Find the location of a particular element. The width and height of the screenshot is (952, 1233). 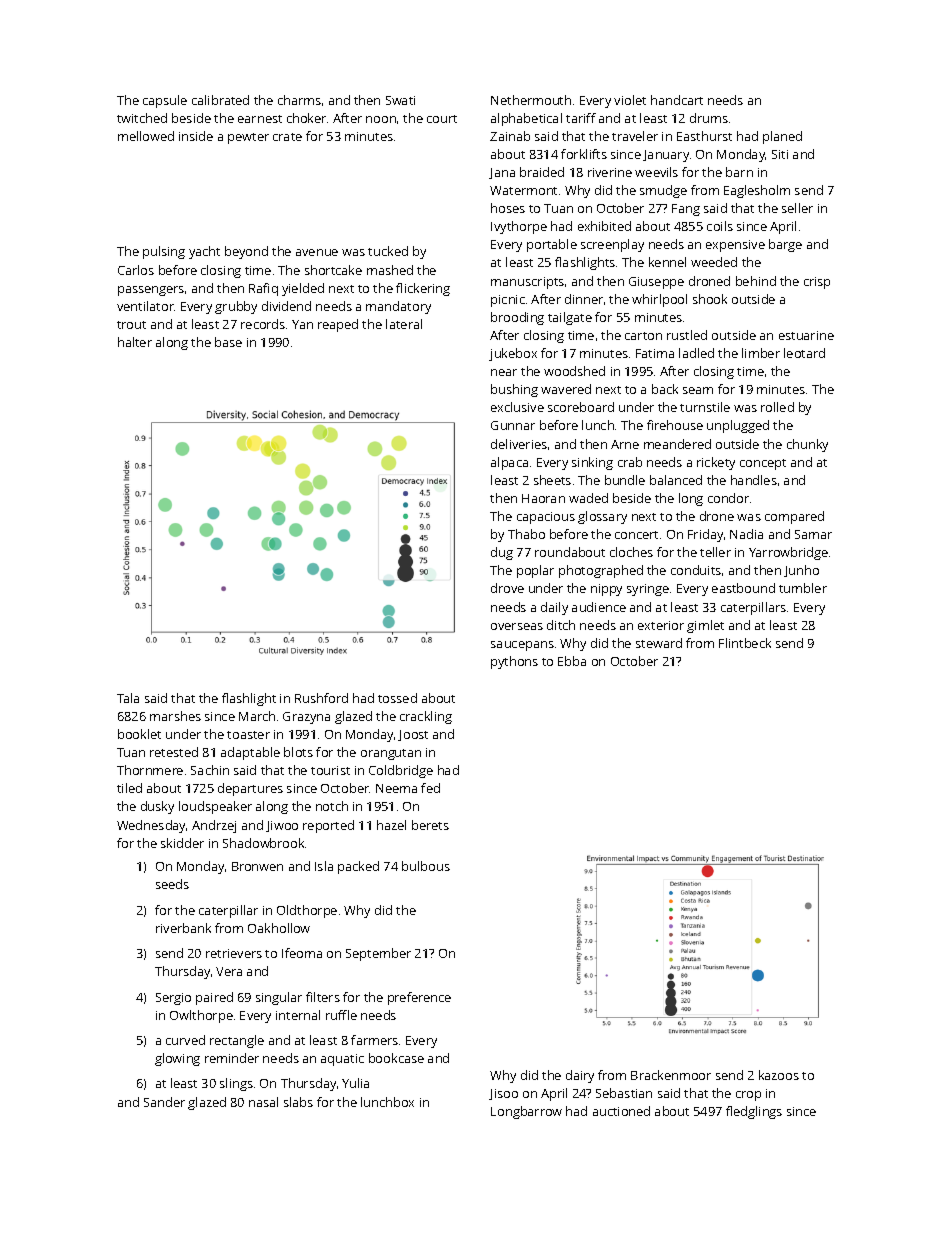

blots is located at coordinates (298, 752).
